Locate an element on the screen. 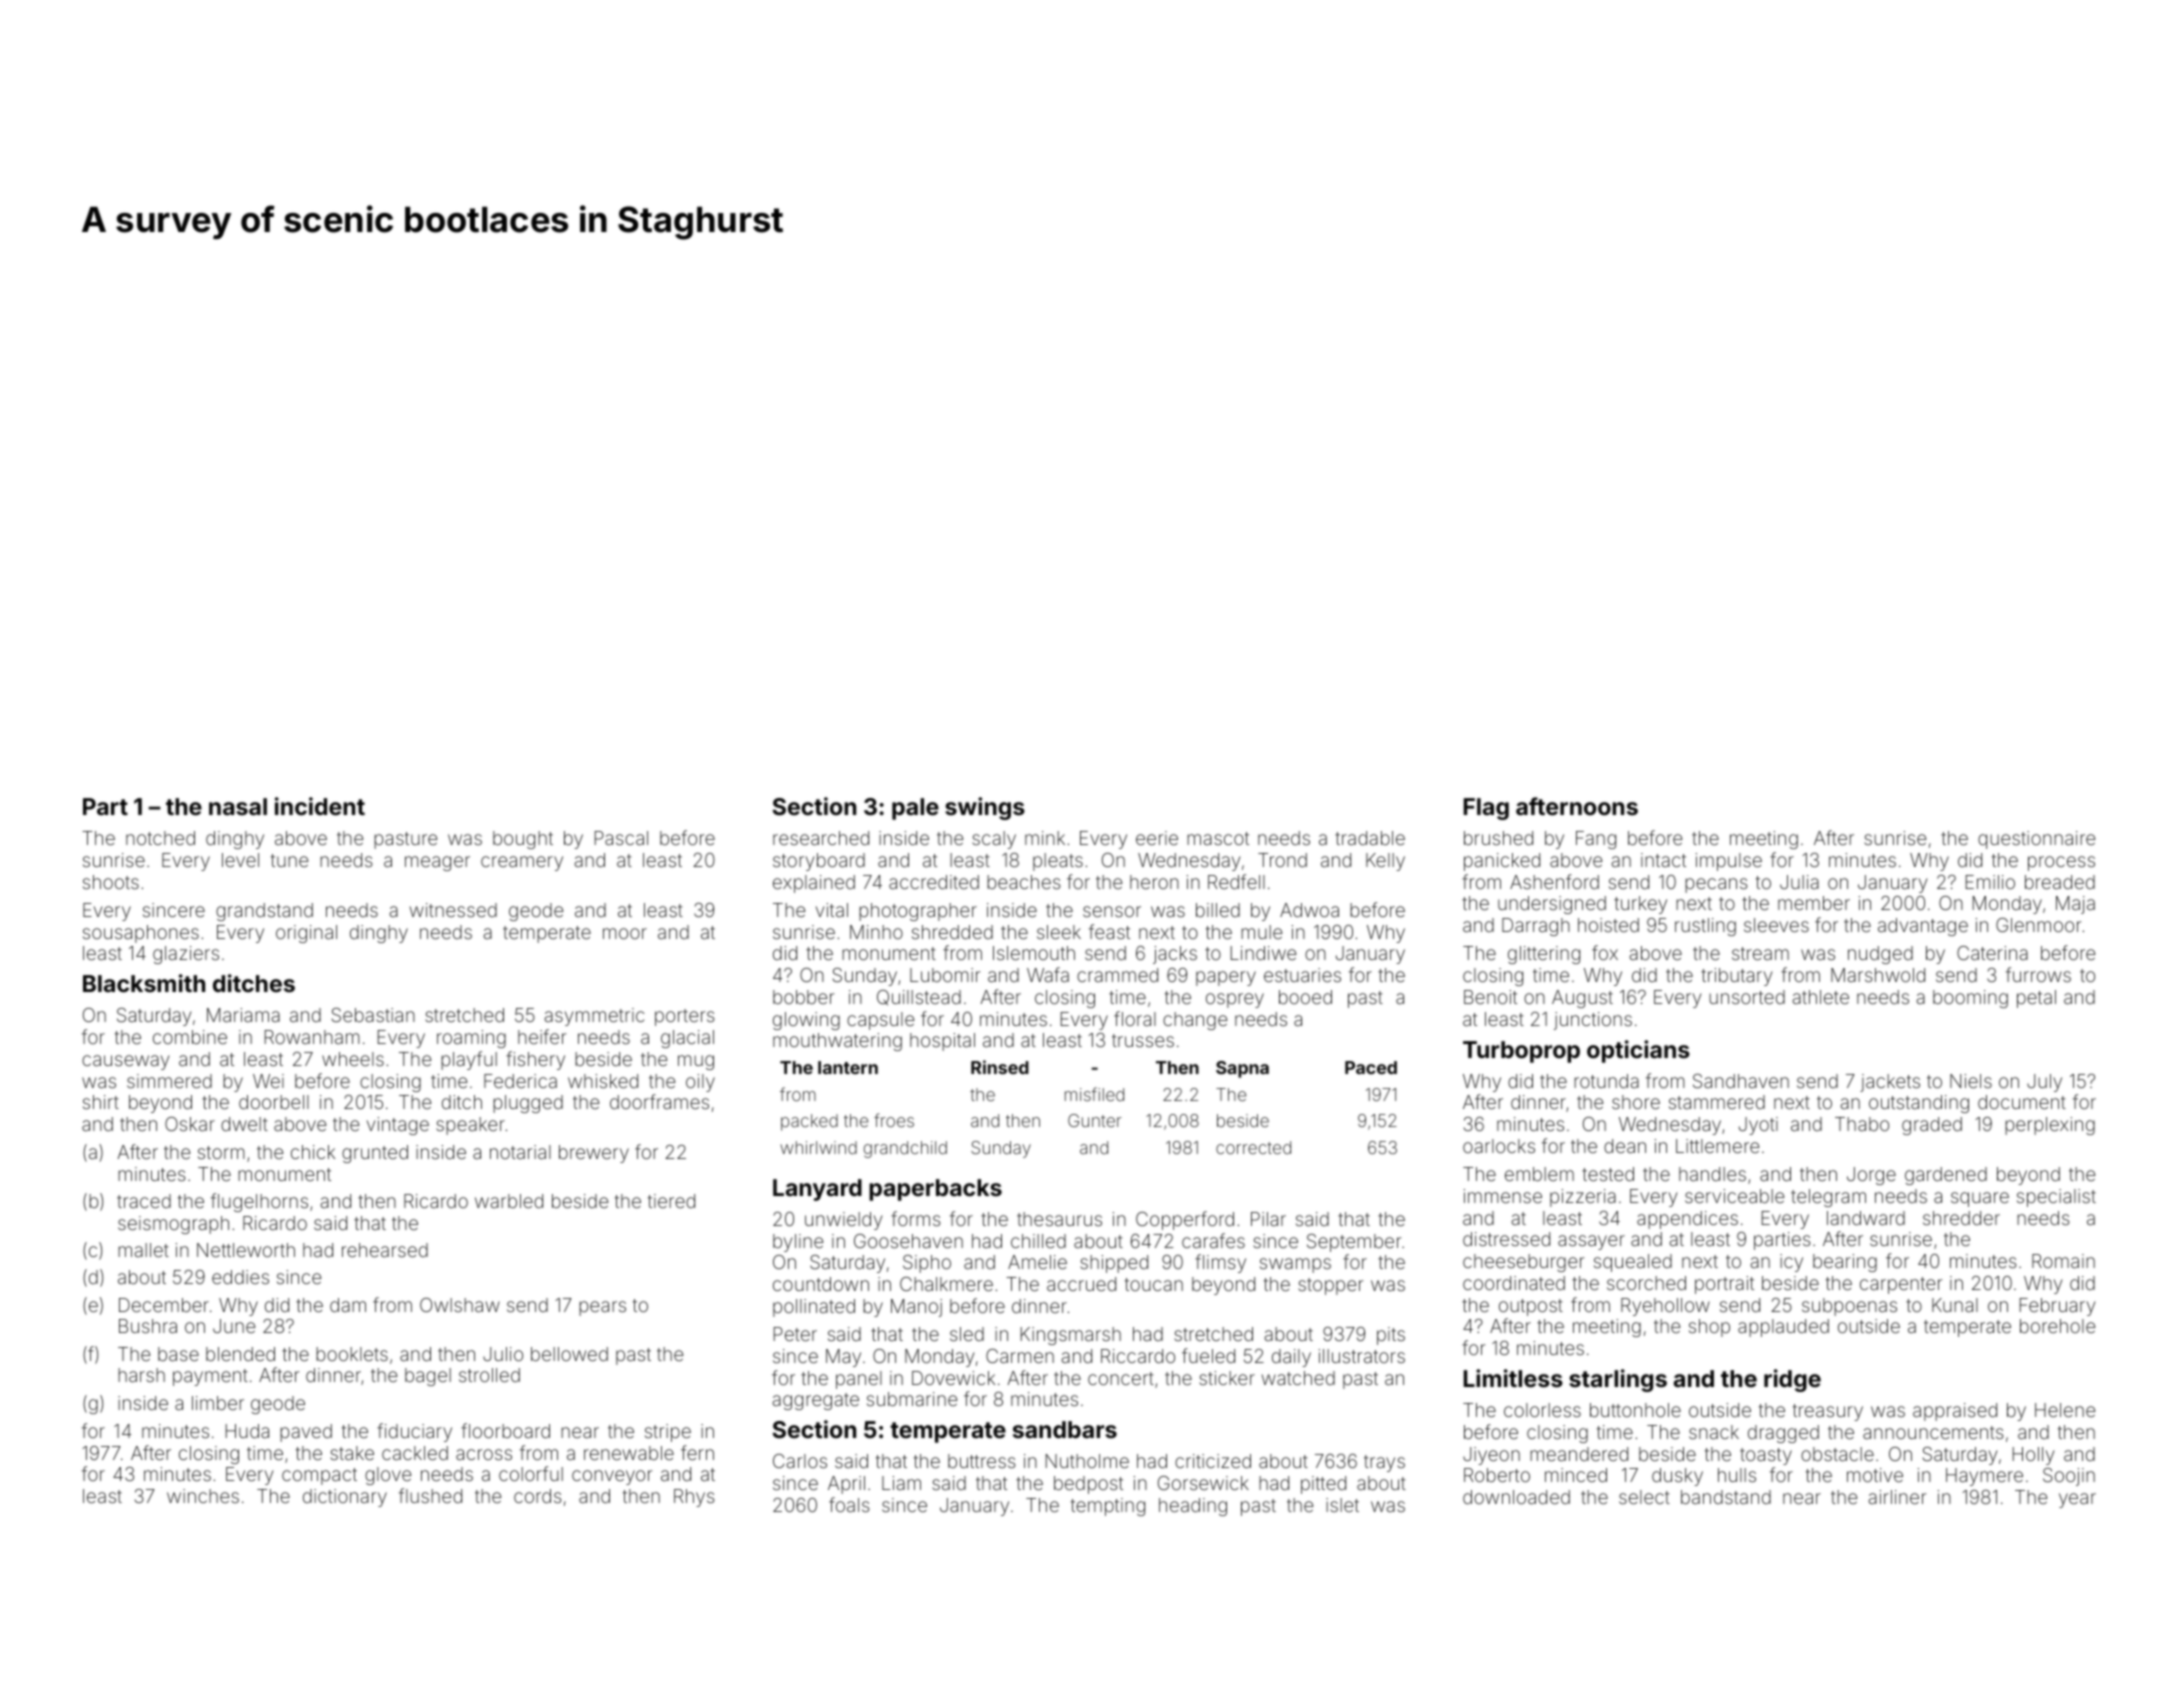 The width and height of the screenshot is (2178, 1683). specialist is located at coordinates (2056, 1198).
